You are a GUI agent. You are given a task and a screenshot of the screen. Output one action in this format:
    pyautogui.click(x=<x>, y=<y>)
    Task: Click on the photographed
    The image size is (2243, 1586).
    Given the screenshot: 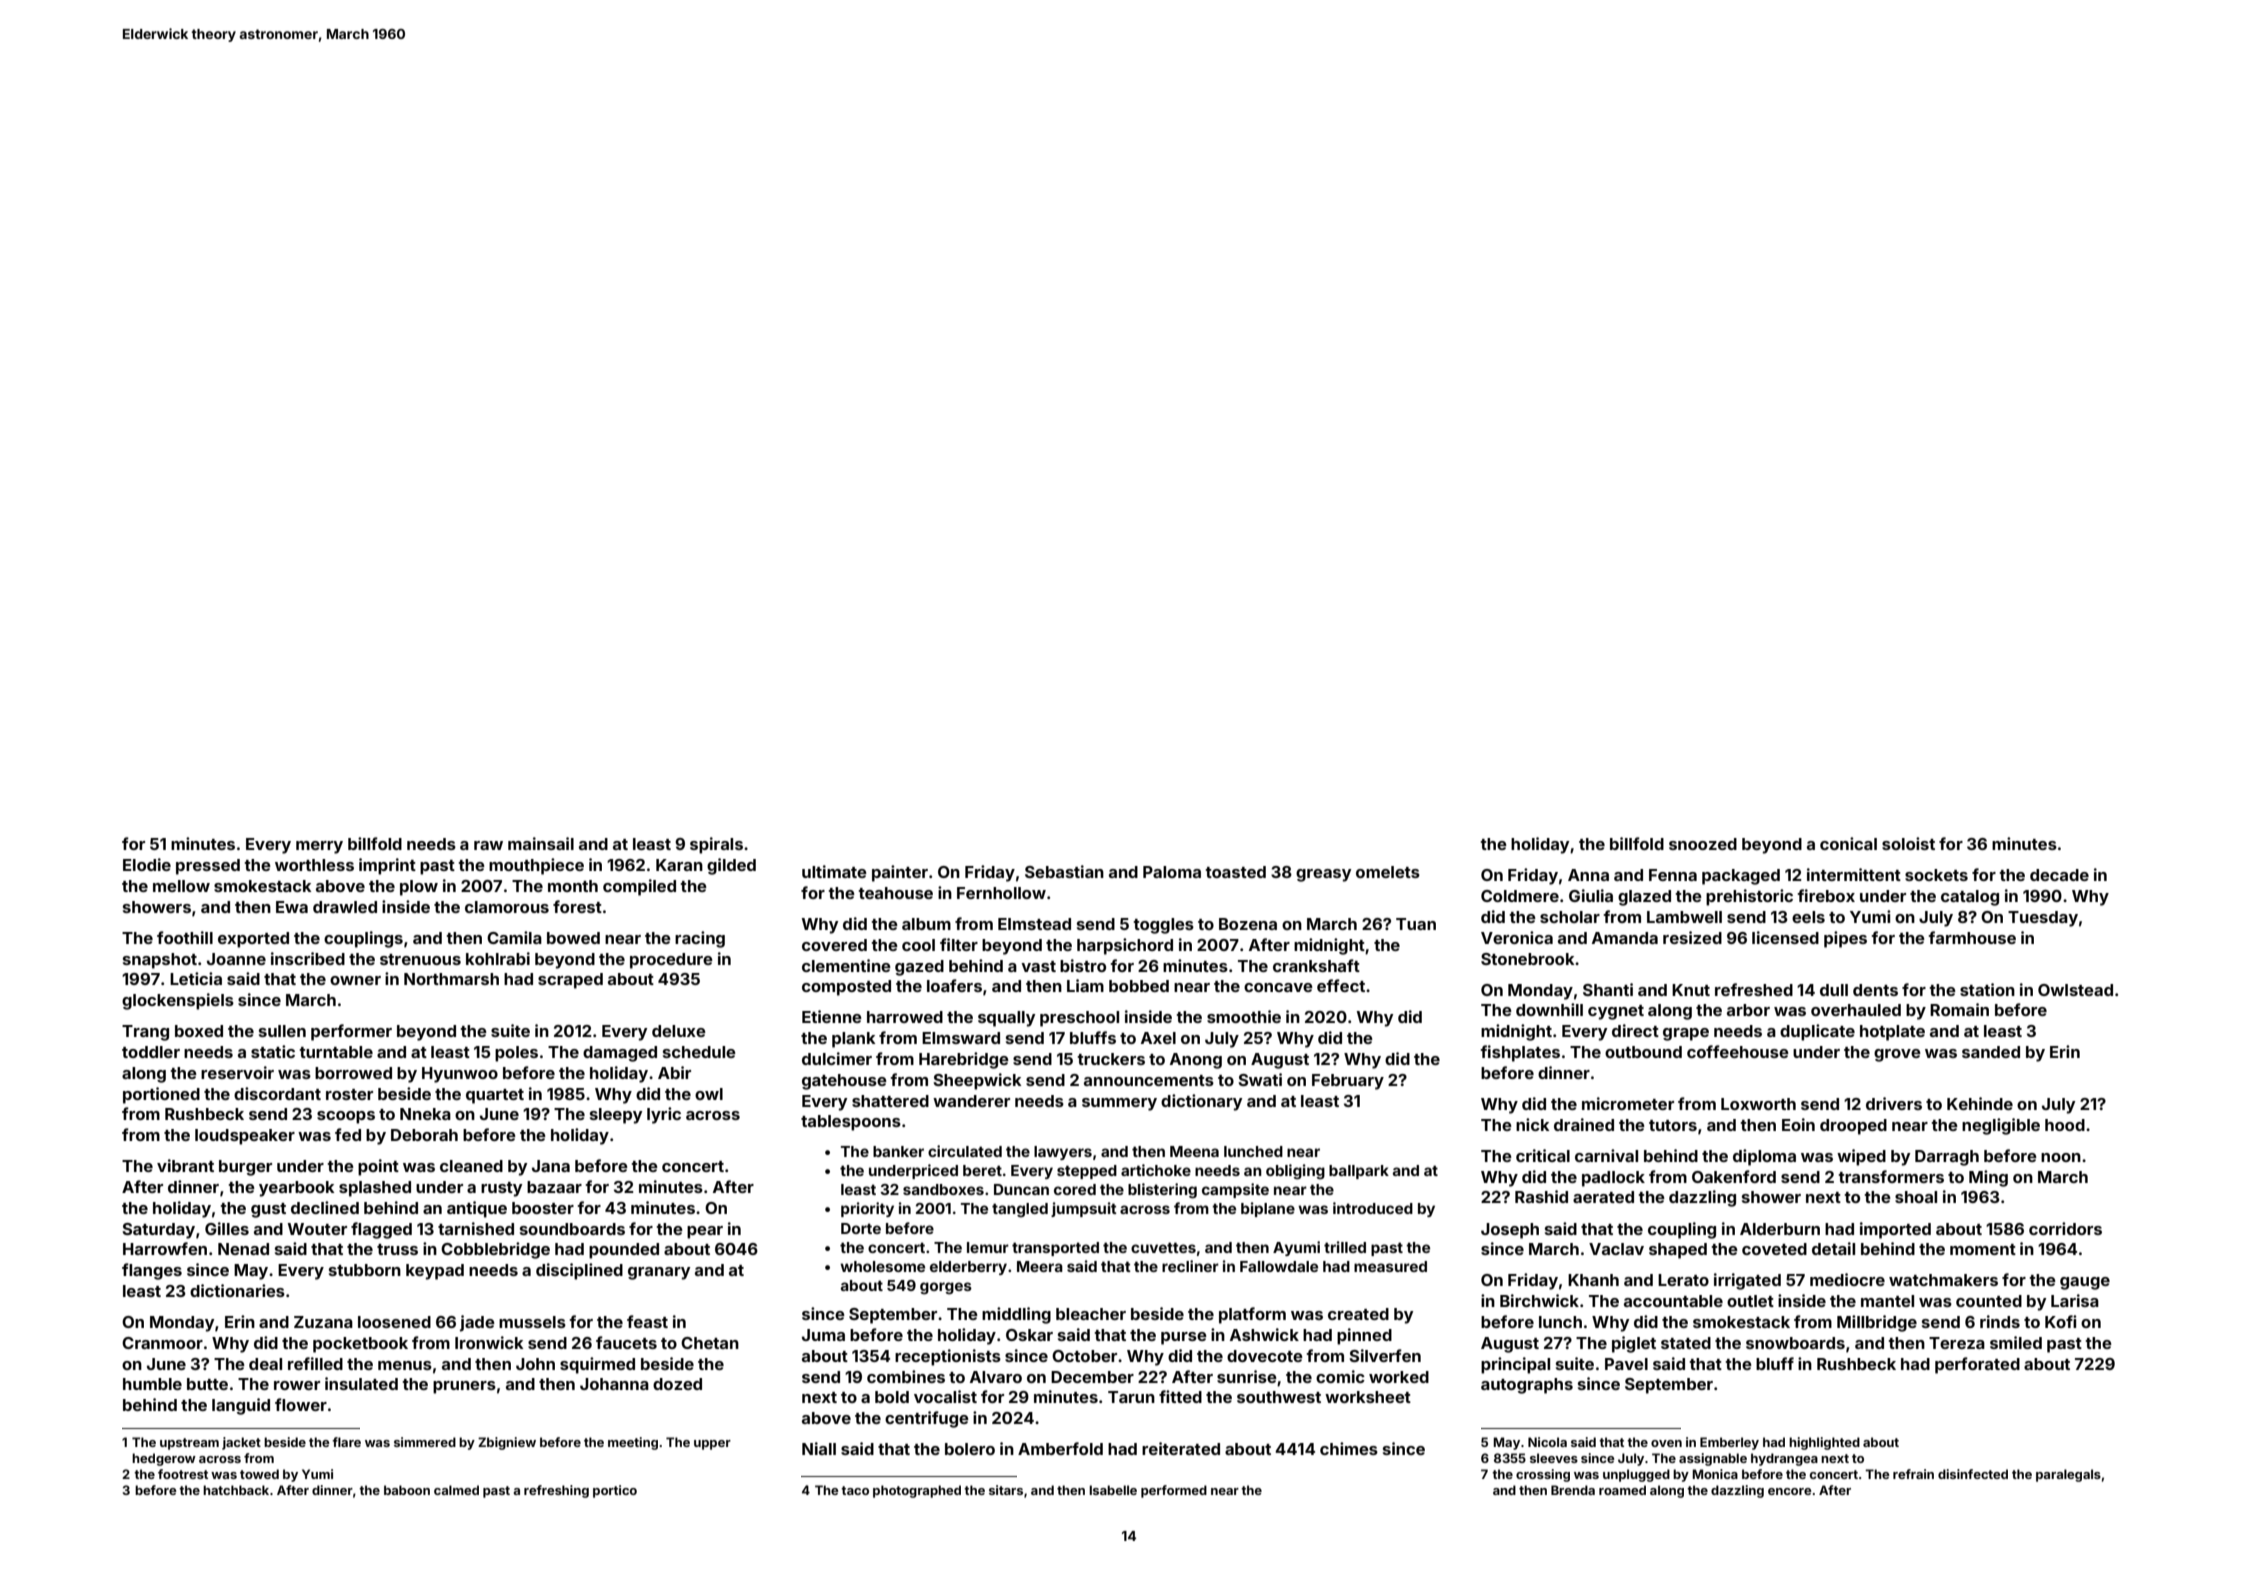 What is the action you would take?
    pyautogui.click(x=917, y=1491)
